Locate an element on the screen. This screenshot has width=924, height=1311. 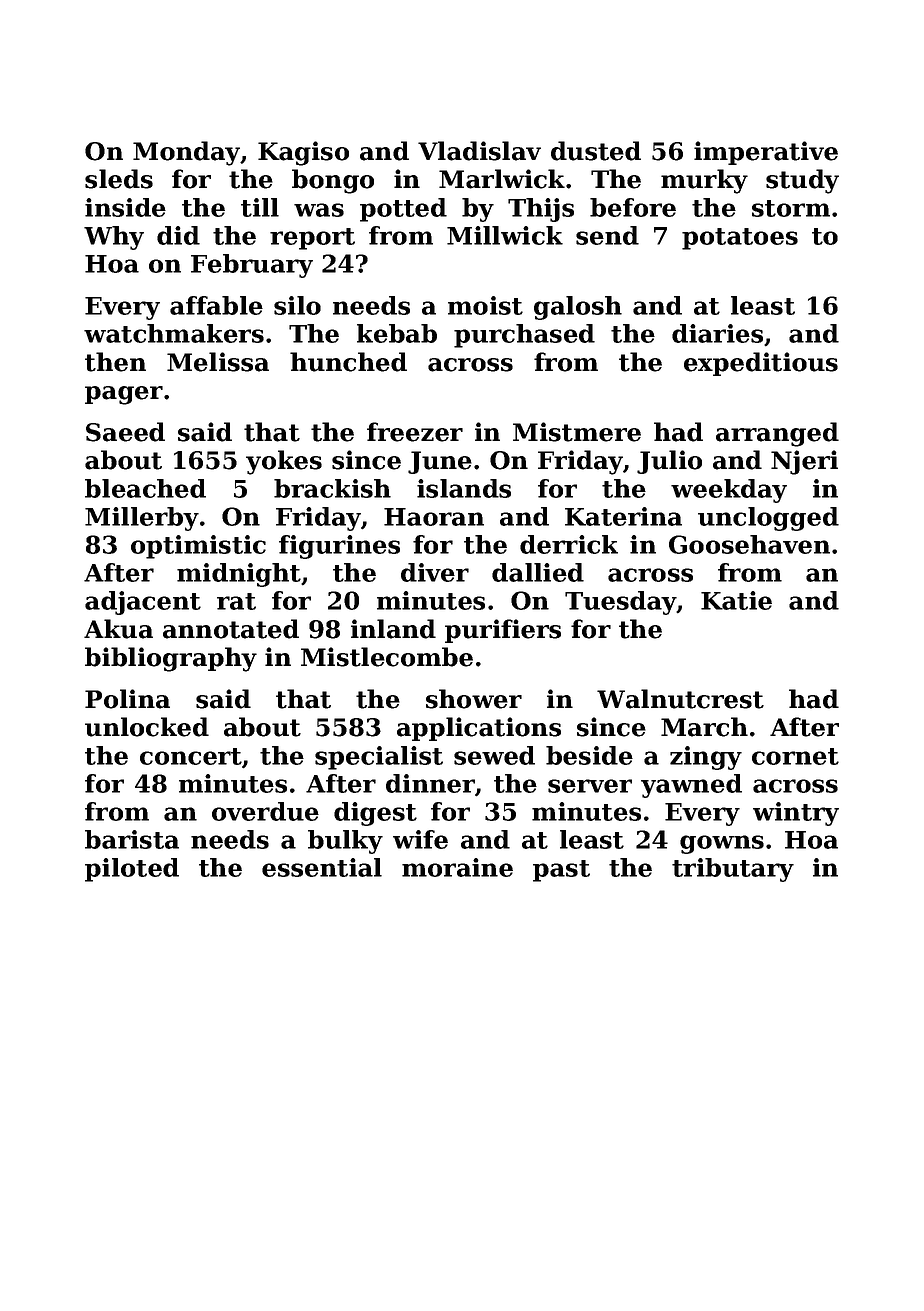
Njeri is located at coordinates (804, 462).
